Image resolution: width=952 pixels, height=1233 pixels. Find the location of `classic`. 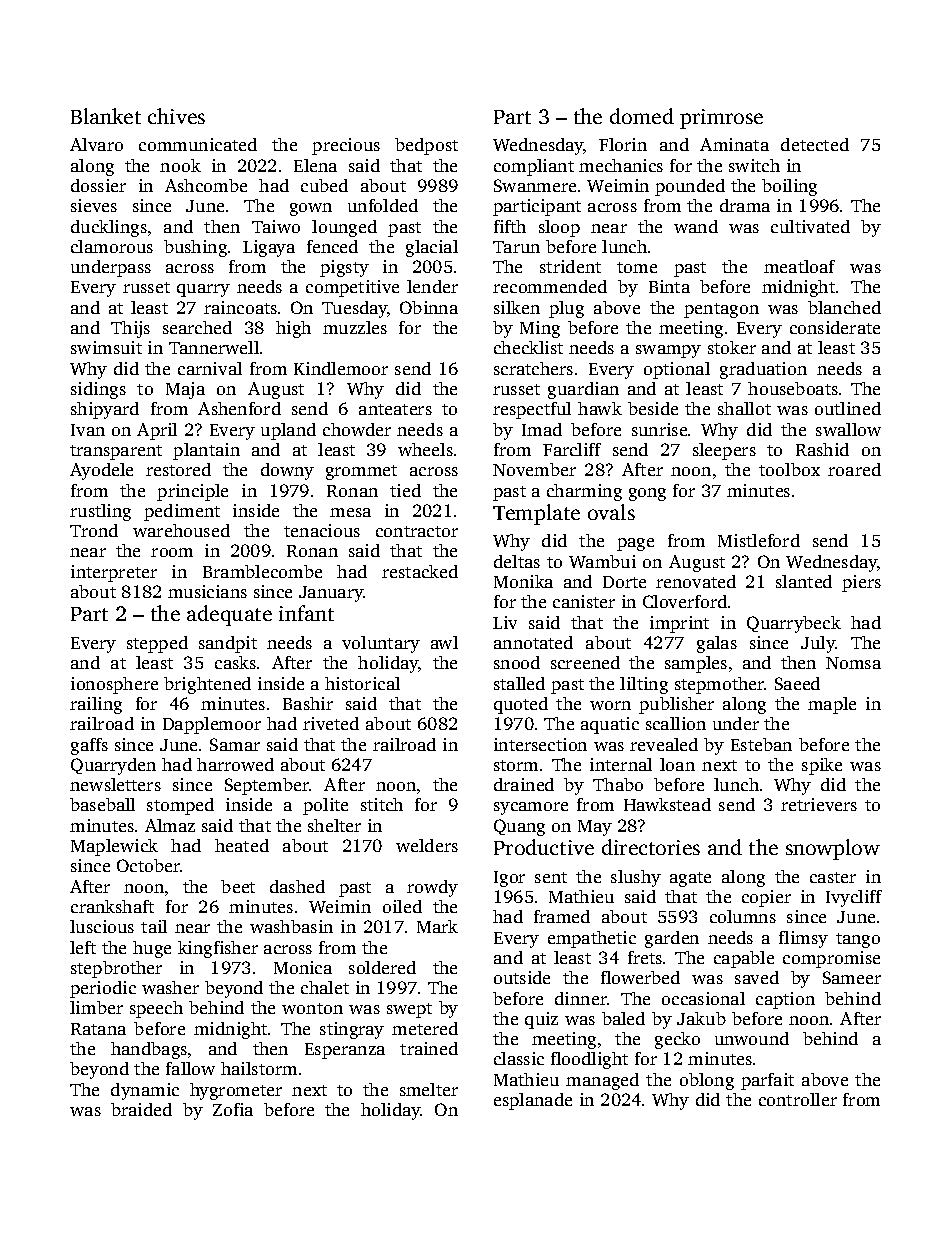

classic is located at coordinates (519, 1058).
